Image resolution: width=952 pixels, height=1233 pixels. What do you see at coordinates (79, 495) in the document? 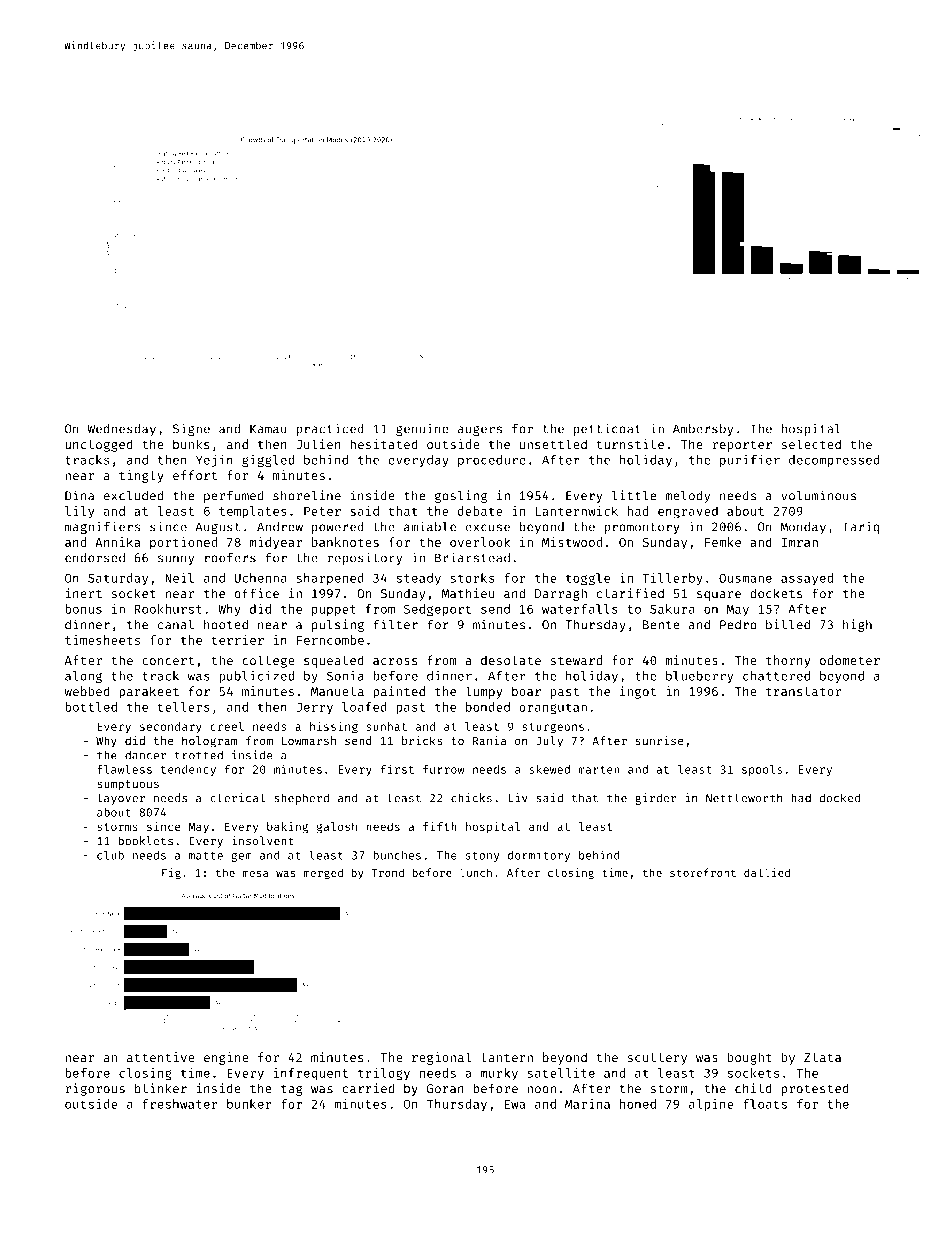
I see `Dina` at bounding box center [79, 495].
